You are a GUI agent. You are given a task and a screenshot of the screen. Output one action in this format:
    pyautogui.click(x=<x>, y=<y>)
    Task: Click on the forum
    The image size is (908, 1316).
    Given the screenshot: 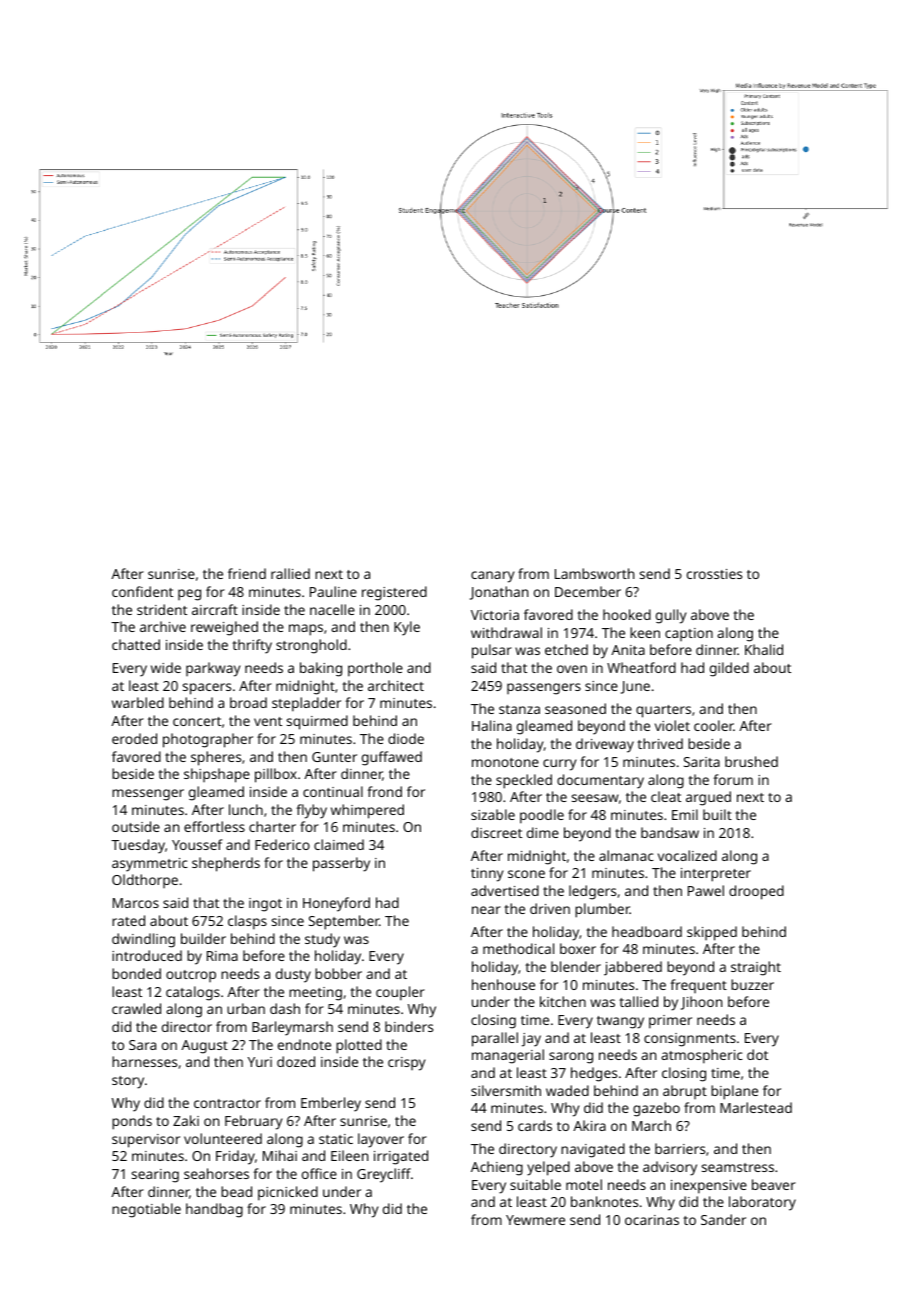 What is the action you would take?
    pyautogui.click(x=733, y=779)
